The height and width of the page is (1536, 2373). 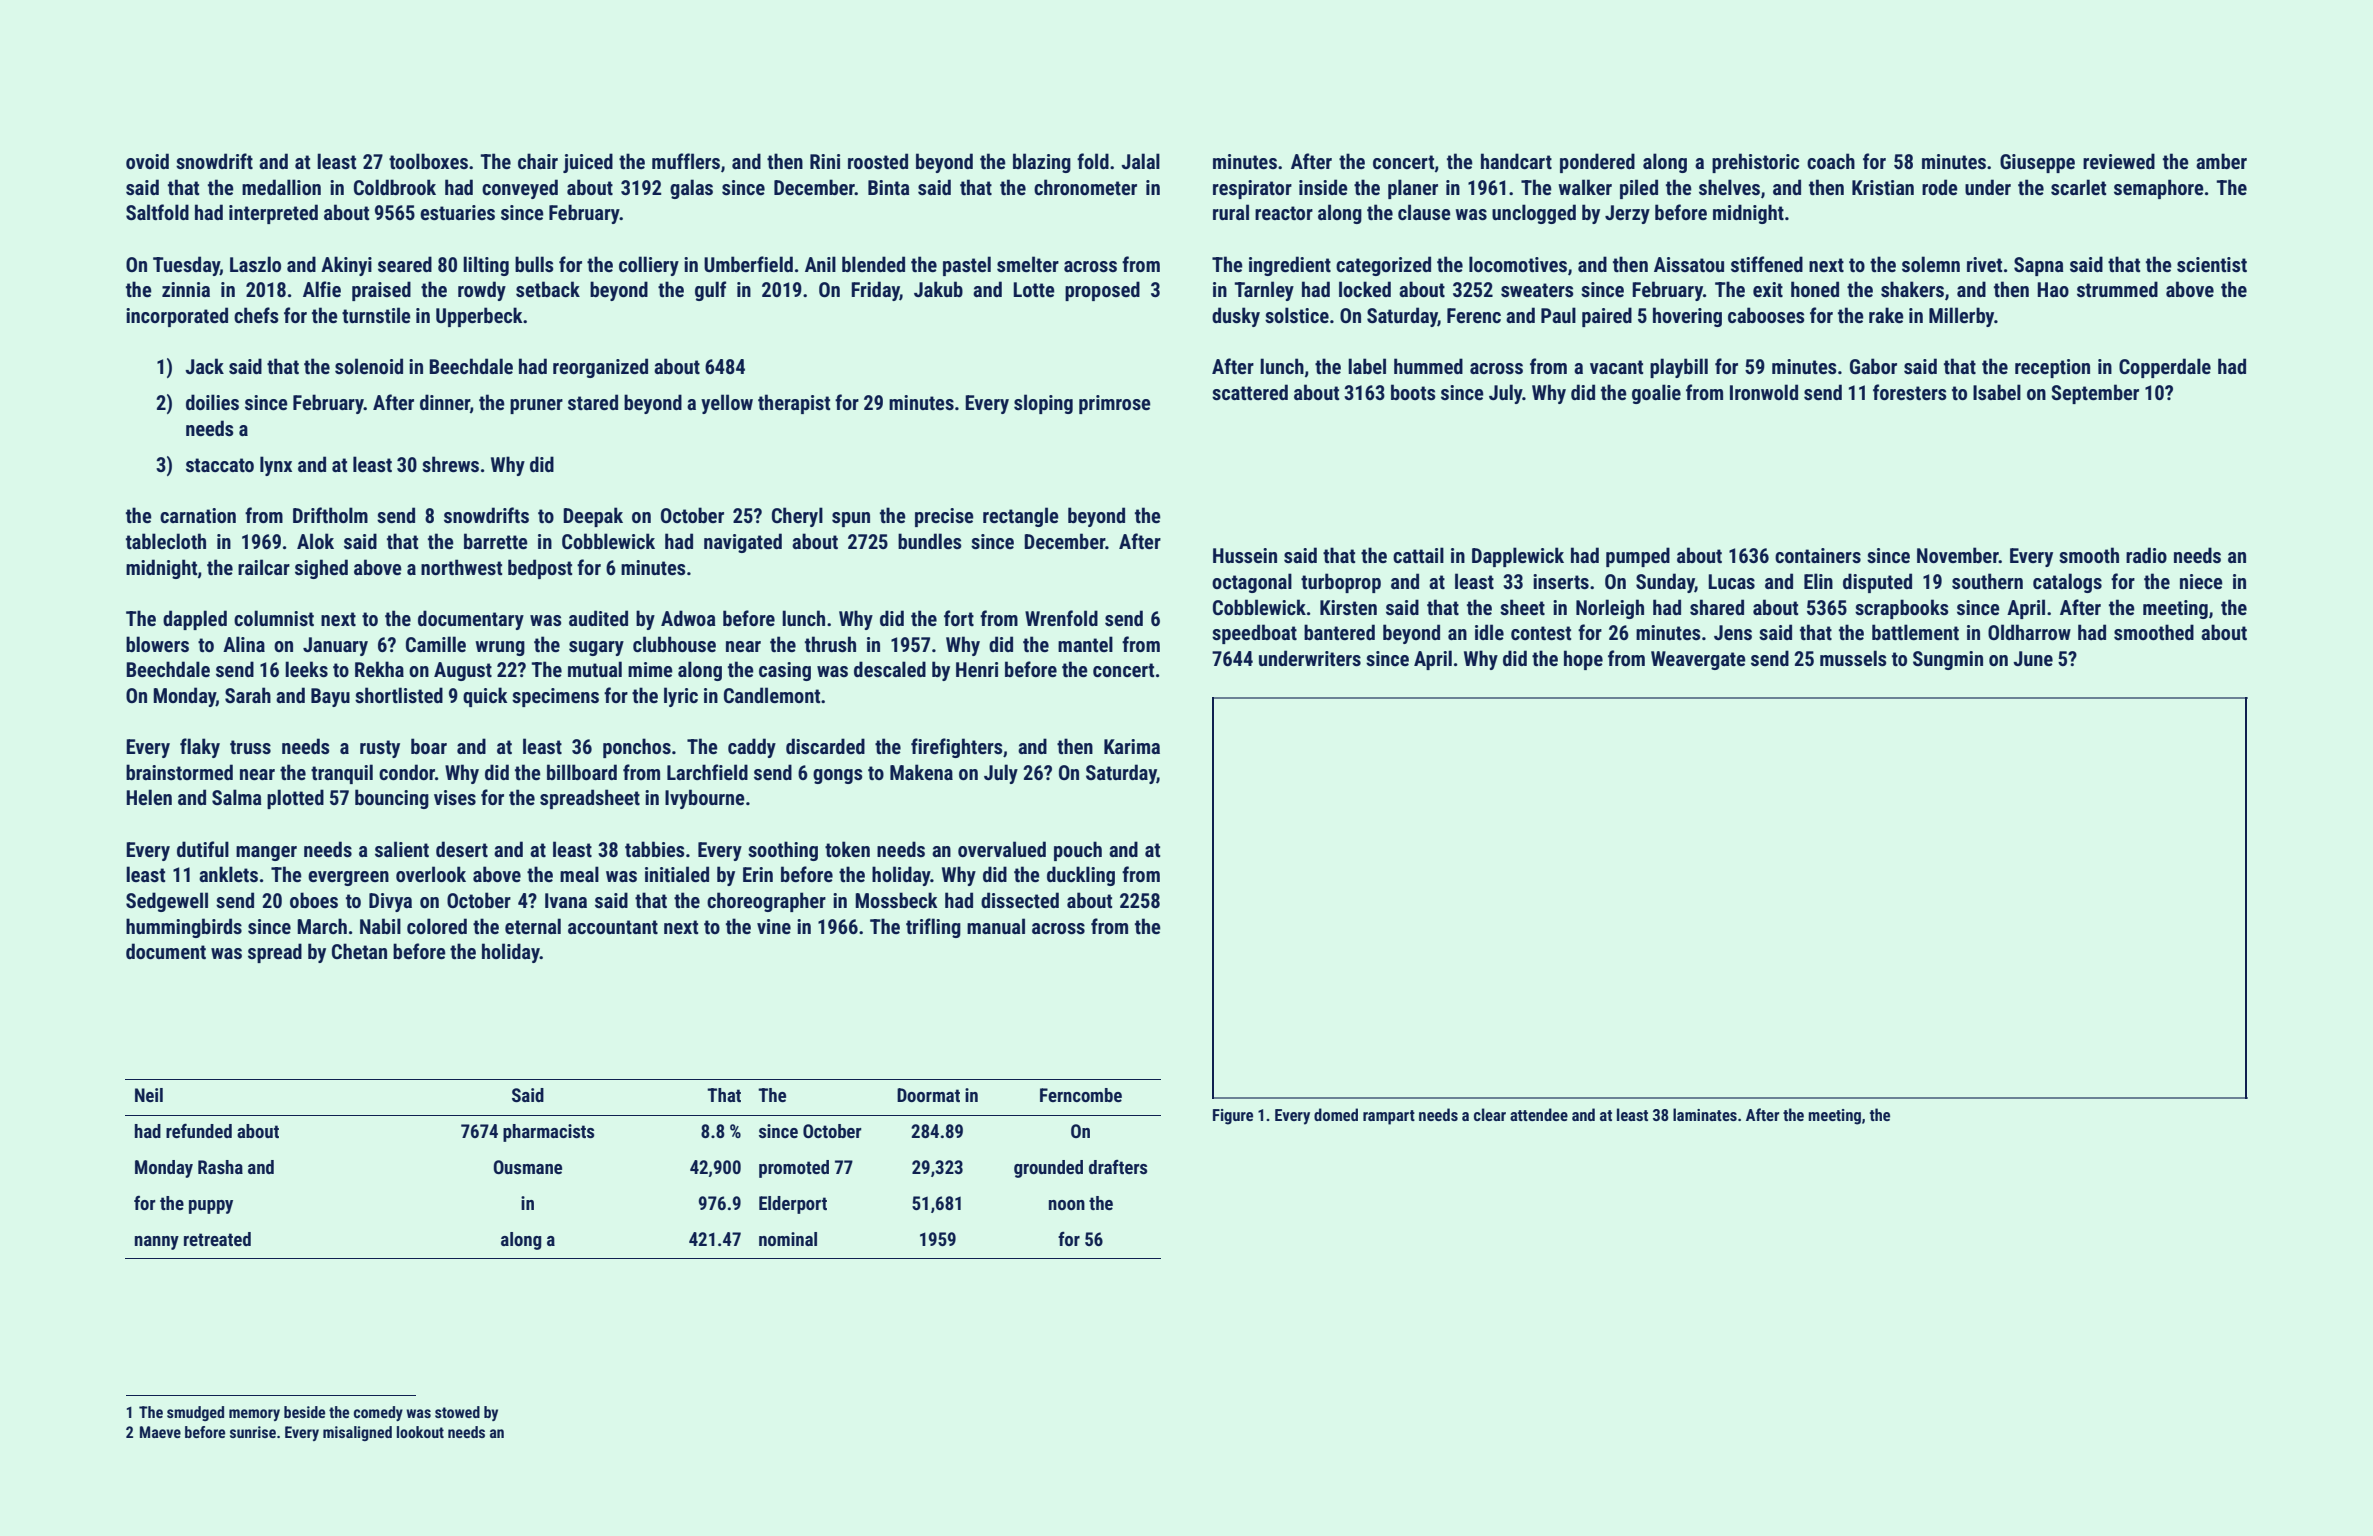 What do you see at coordinates (195, 1413) in the page?
I see `smudged` at bounding box center [195, 1413].
